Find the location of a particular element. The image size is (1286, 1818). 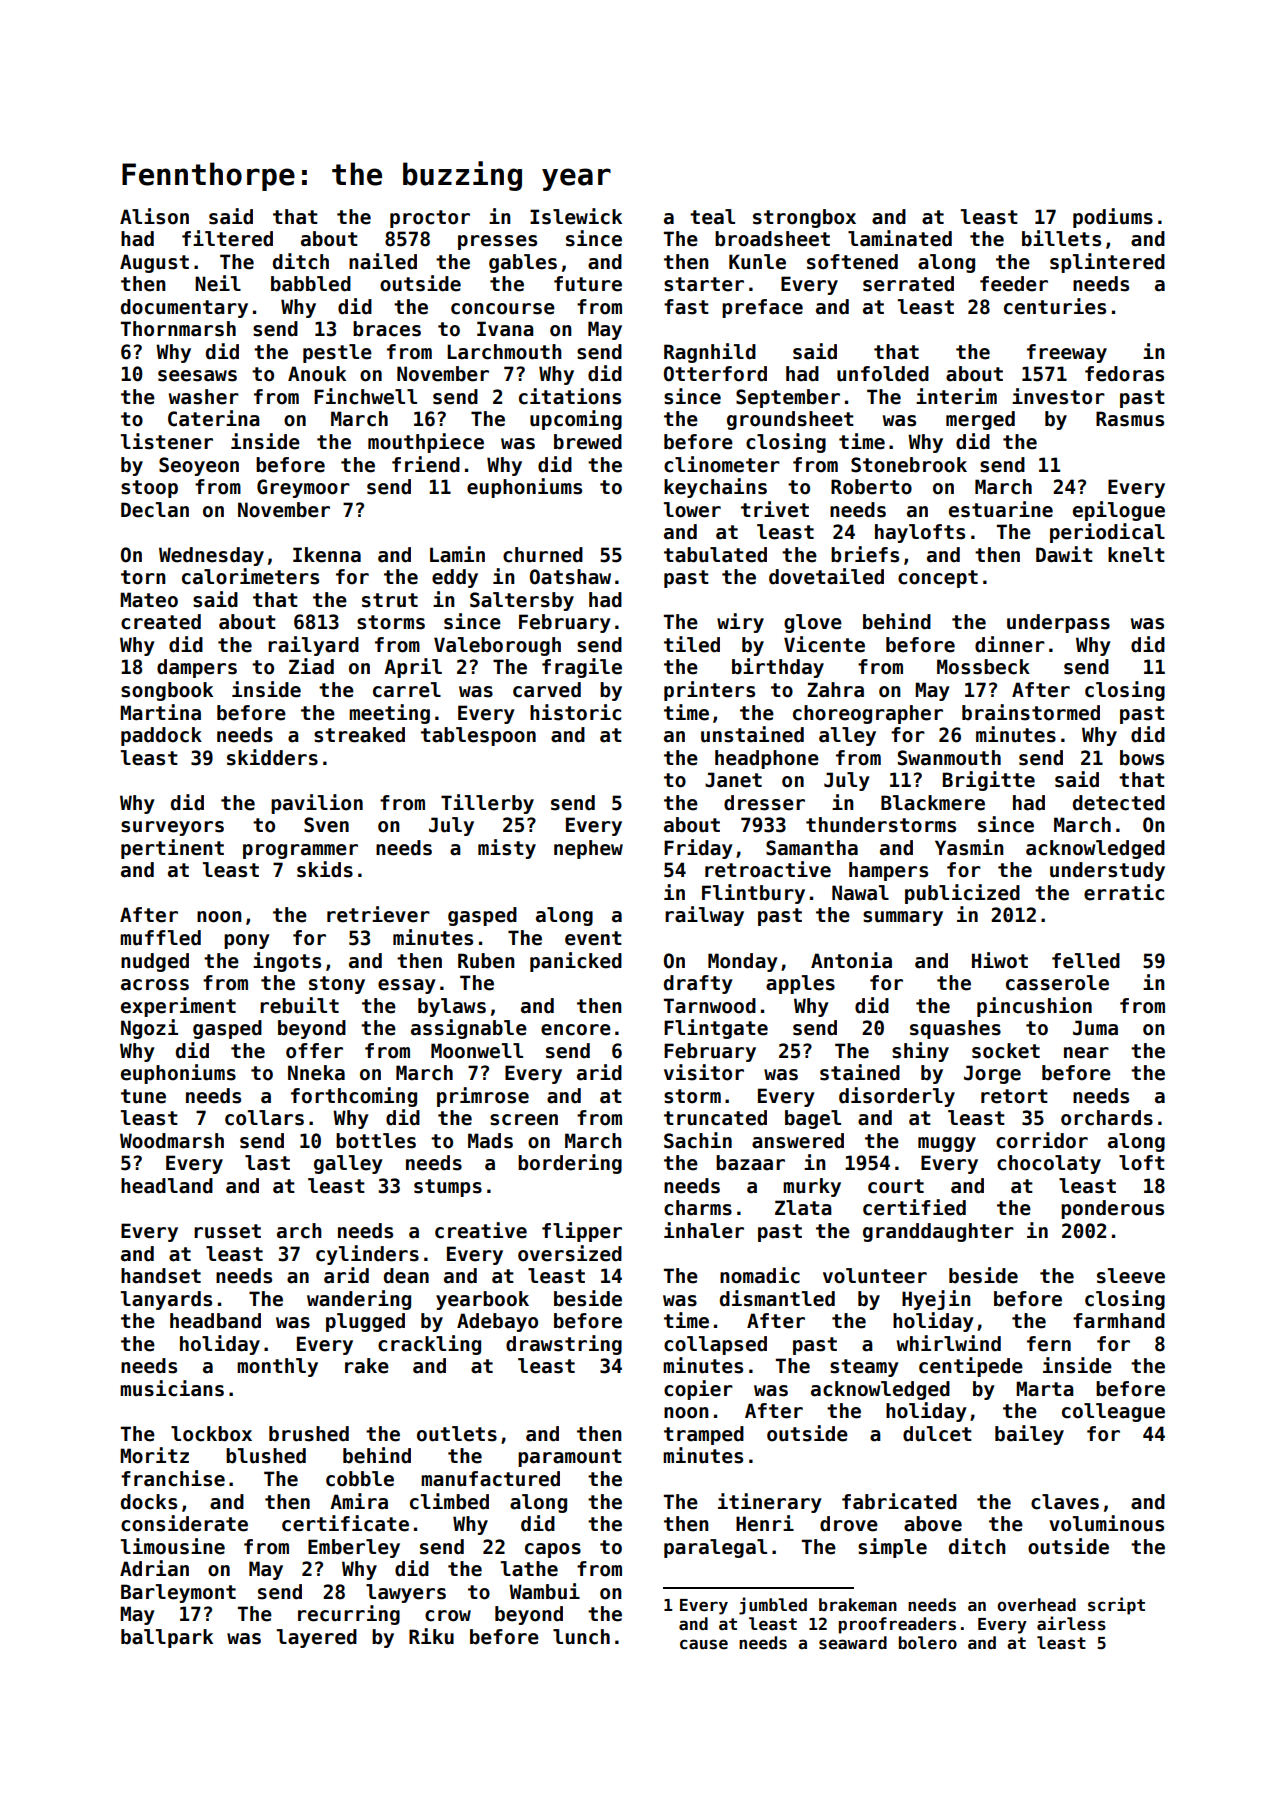

Moritz is located at coordinates (154, 1455).
